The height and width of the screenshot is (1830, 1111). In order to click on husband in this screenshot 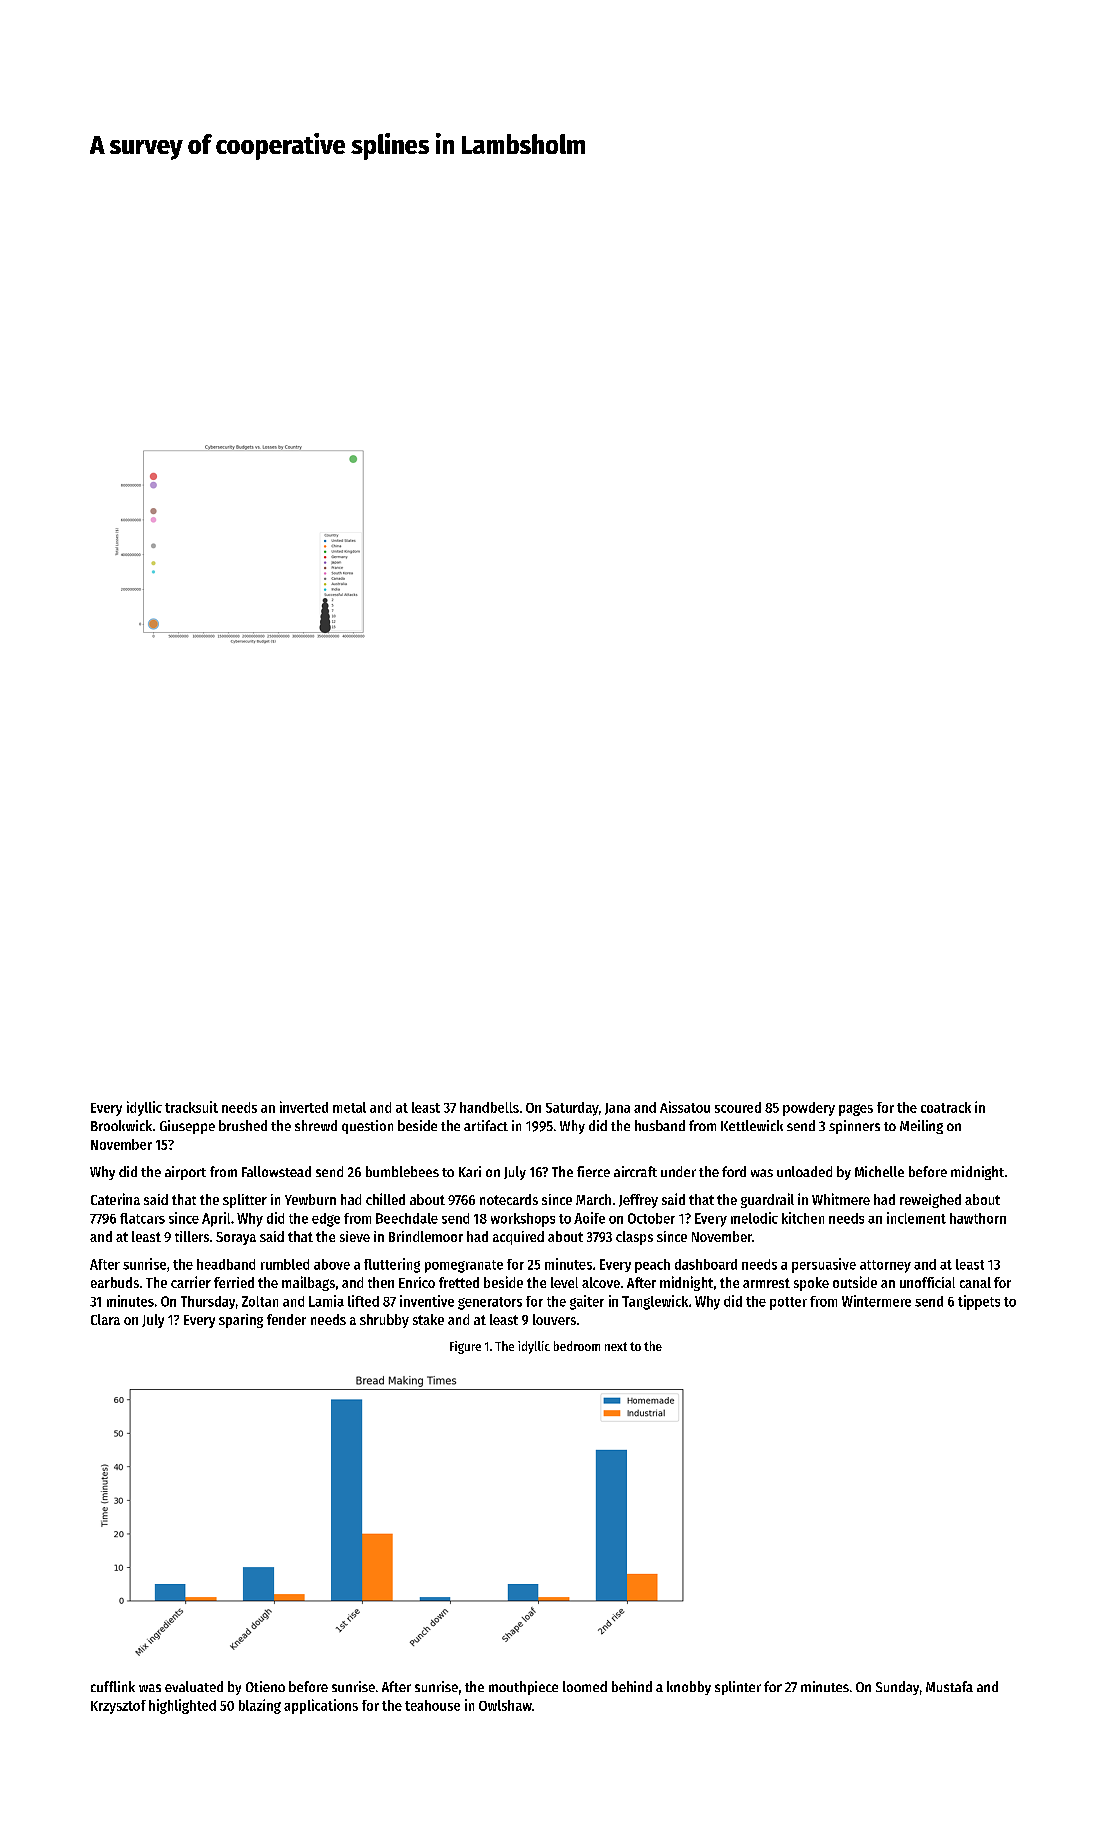, I will do `click(660, 1125)`.
